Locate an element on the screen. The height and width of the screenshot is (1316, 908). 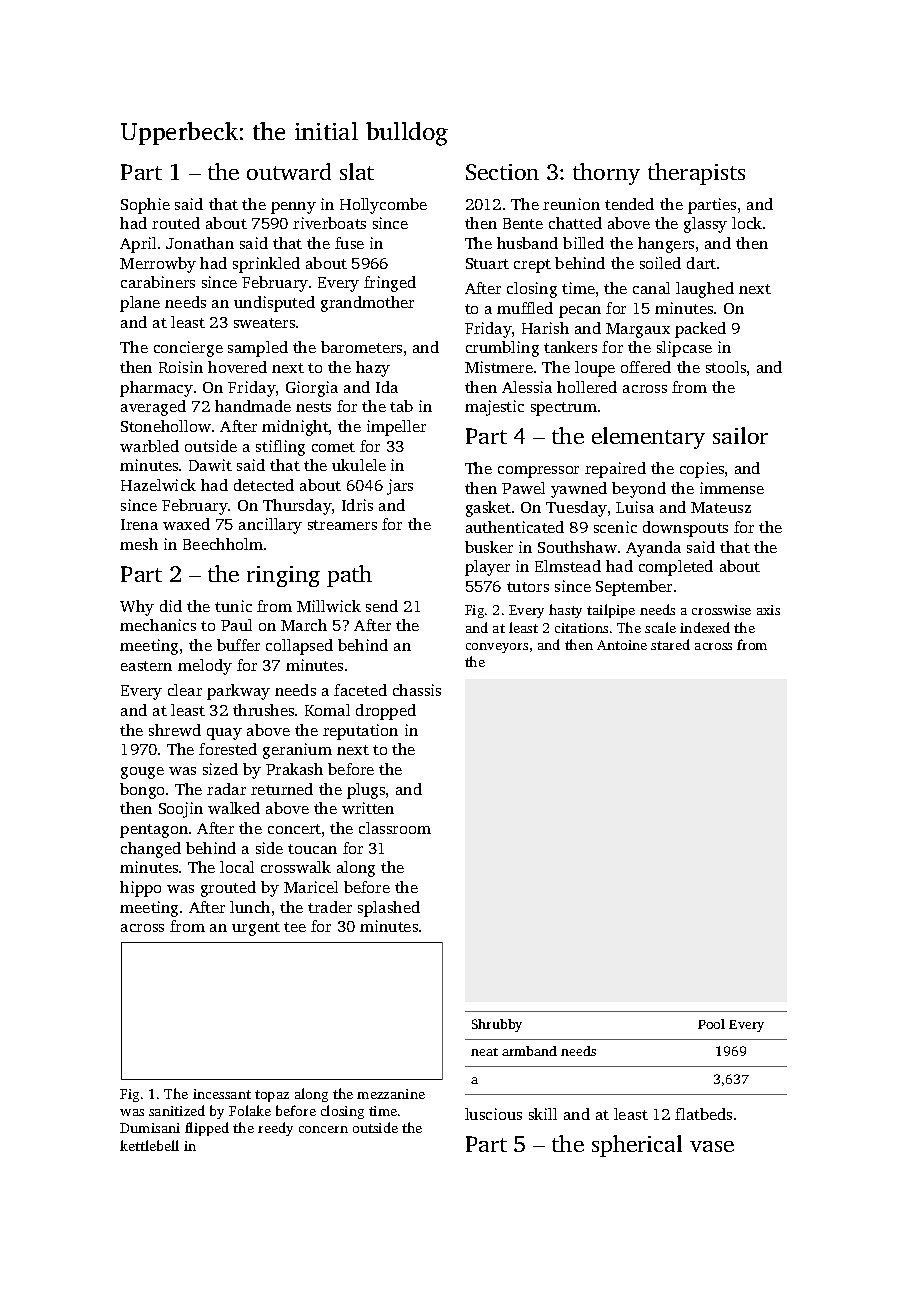
mezzanine is located at coordinates (391, 1094).
